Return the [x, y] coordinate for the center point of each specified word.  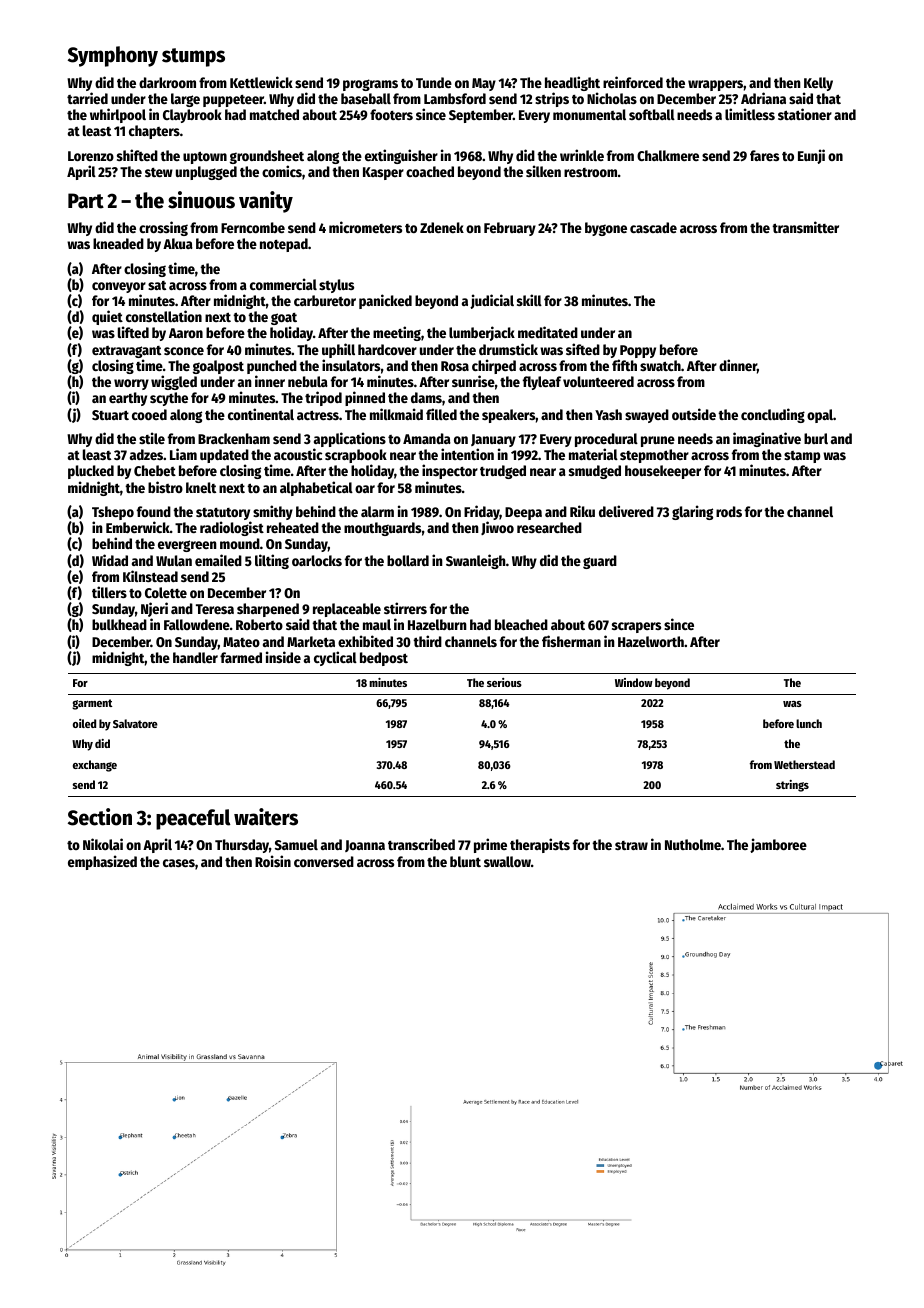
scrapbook [356, 457]
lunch [809, 723]
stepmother [654, 456]
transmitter [805, 227]
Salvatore [135, 723]
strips [552, 99]
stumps [193, 57]
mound [240, 543]
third [427, 641]
